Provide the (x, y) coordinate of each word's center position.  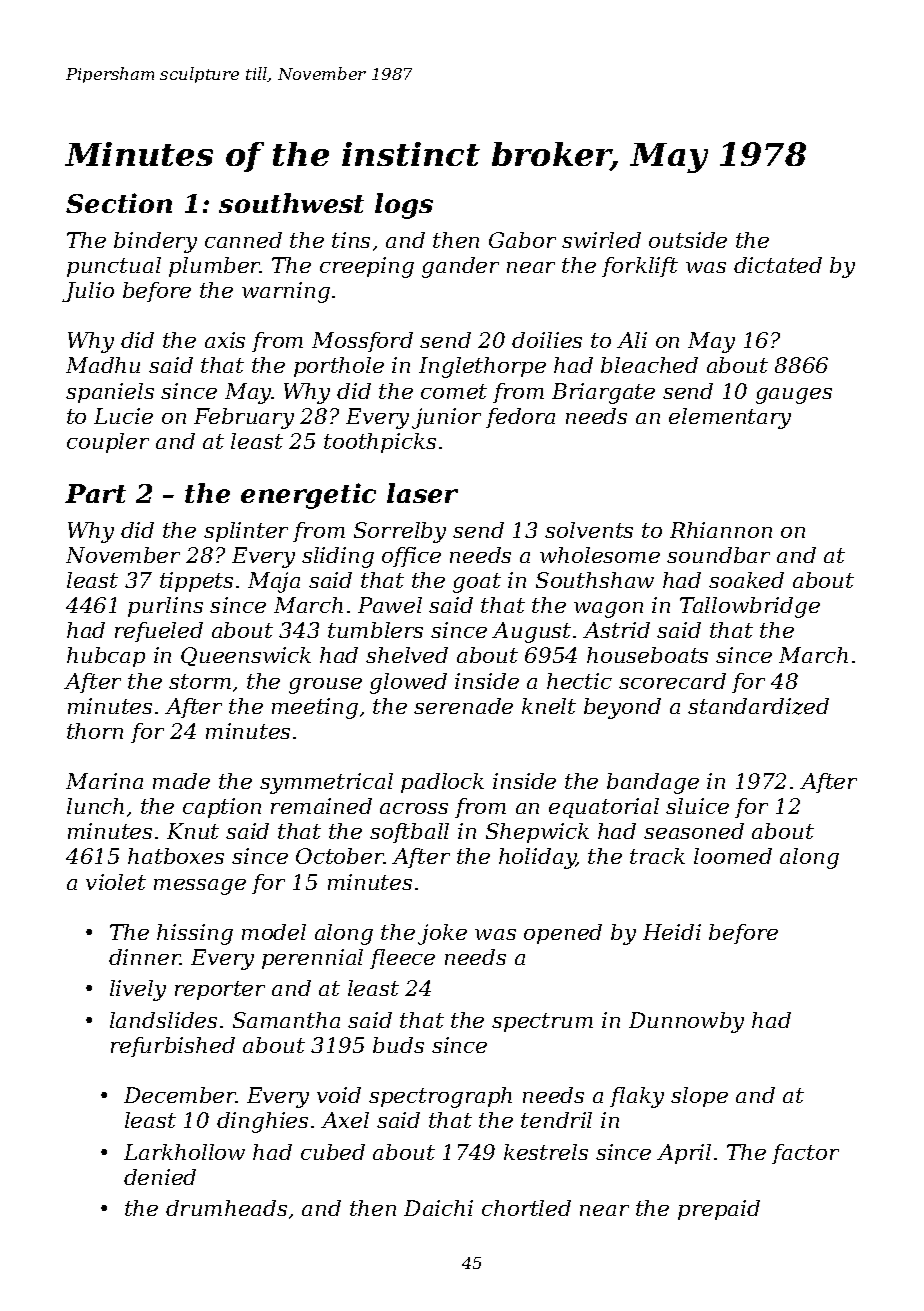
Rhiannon (721, 530)
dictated (778, 265)
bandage (653, 783)
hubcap (106, 657)
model (274, 932)
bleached (649, 365)
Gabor (522, 240)
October (340, 856)
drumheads (226, 1208)
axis (225, 340)
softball (409, 833)
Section (119, 203)
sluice (697, 806)
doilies (547, 340)
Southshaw (595, 580)
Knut (193, 831)
